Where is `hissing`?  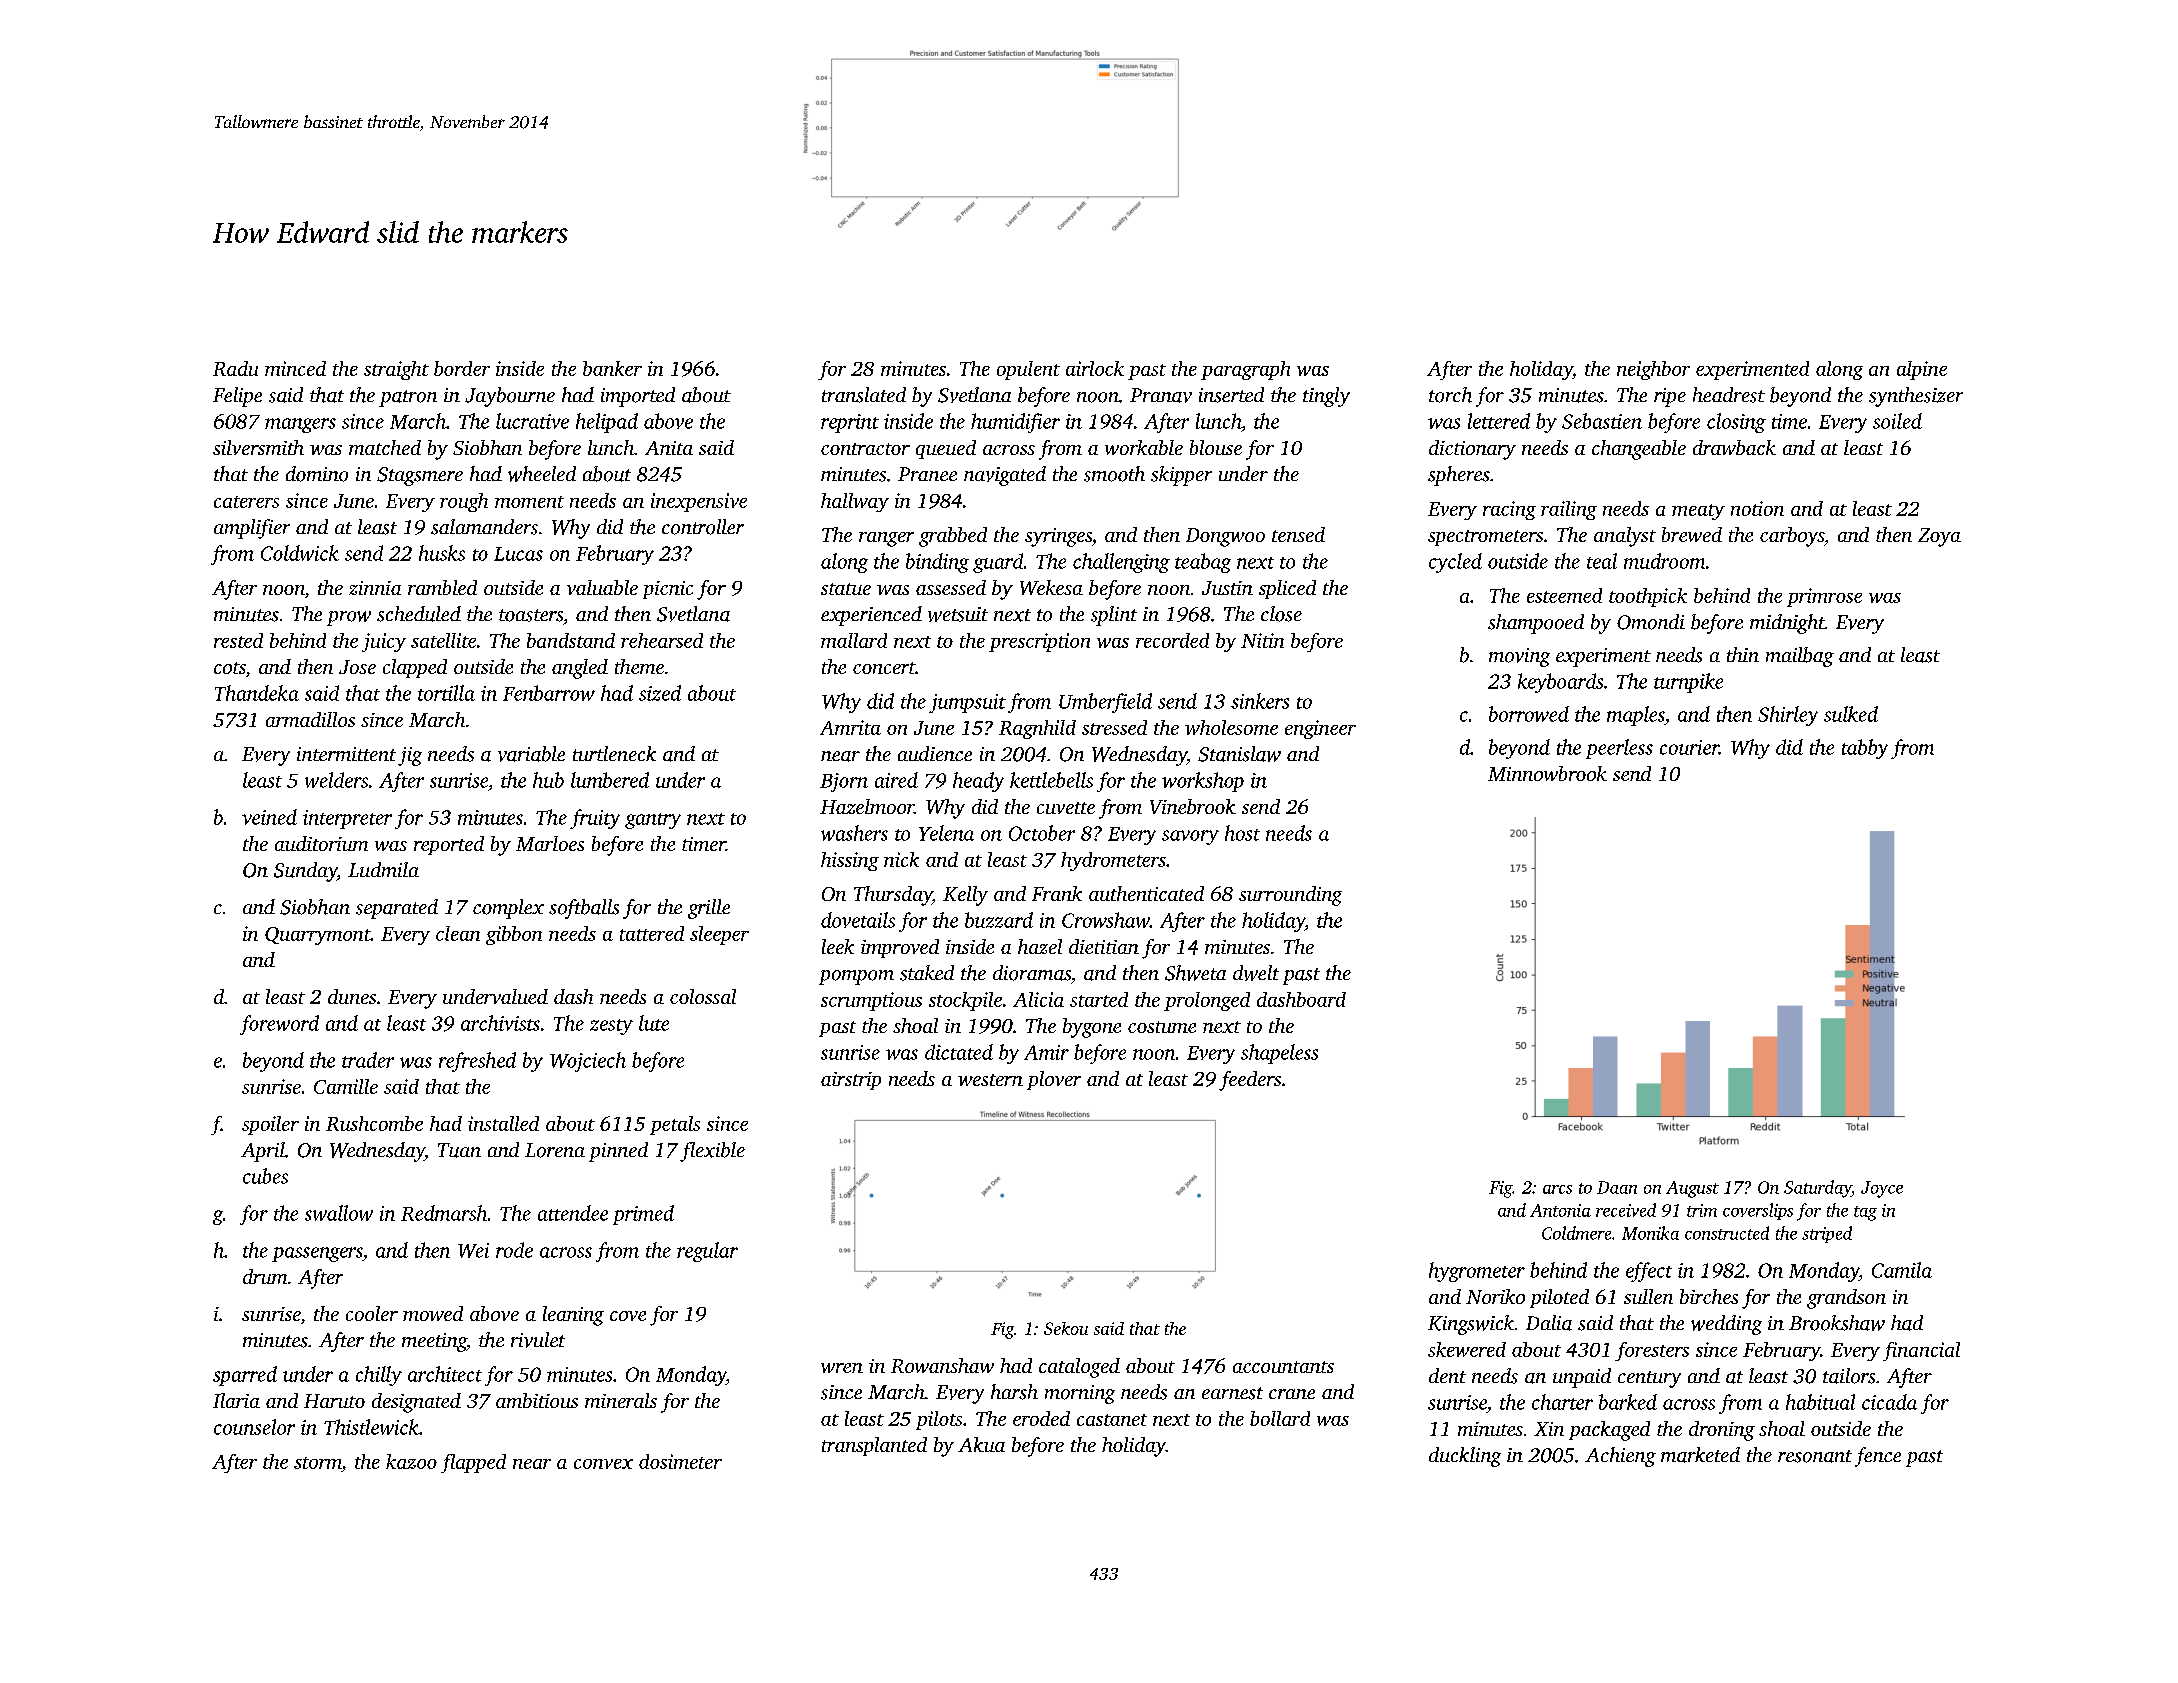
hissing is located at coordinates (850, 861).
